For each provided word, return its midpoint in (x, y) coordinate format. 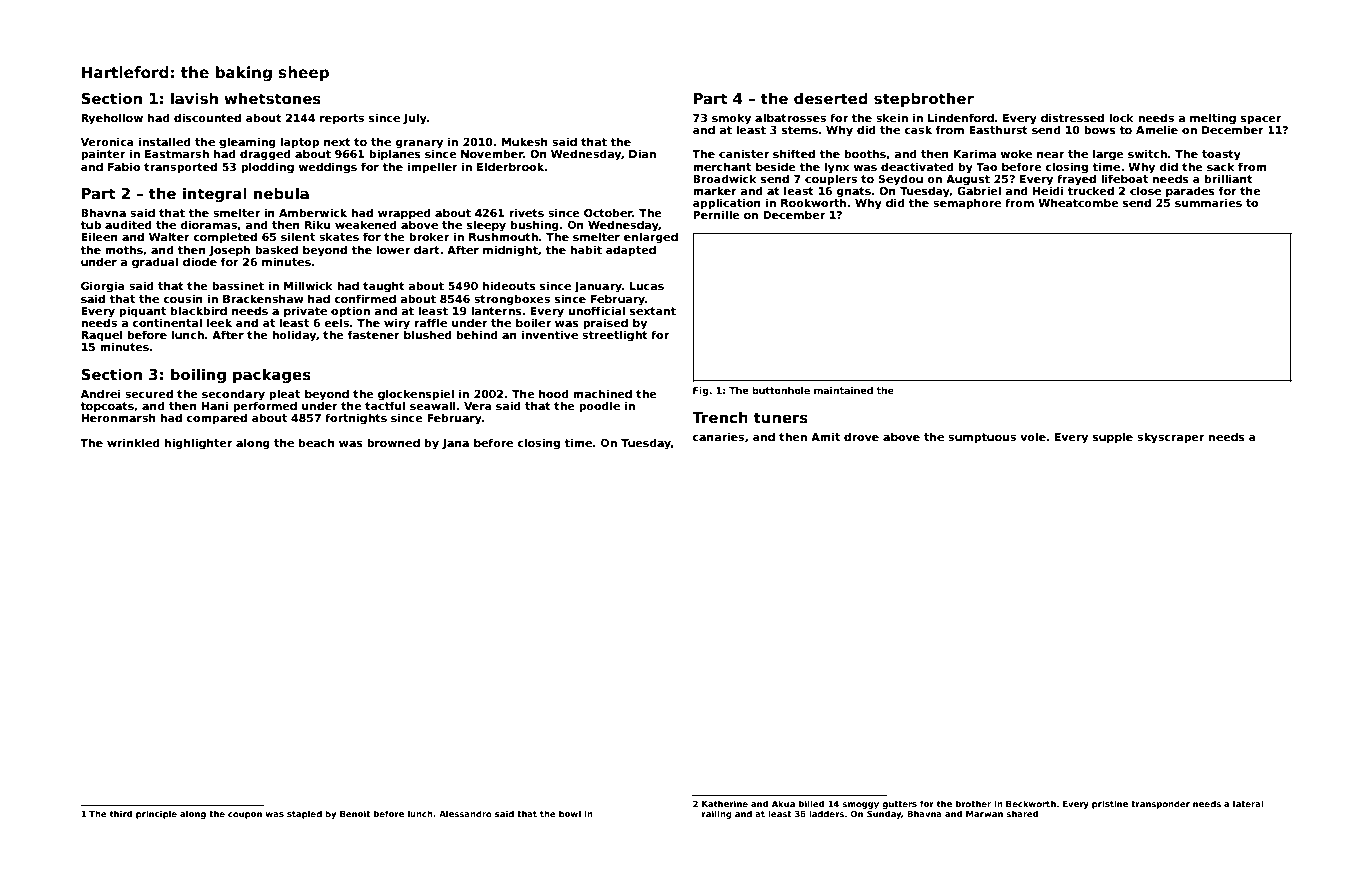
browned (393, 442)
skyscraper (1171, 438)
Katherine (725, 803)
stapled (304, 814)
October (608, 212)
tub (90, 224)
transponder (1160, 804)
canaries (718, 436)
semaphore (967, 203)
